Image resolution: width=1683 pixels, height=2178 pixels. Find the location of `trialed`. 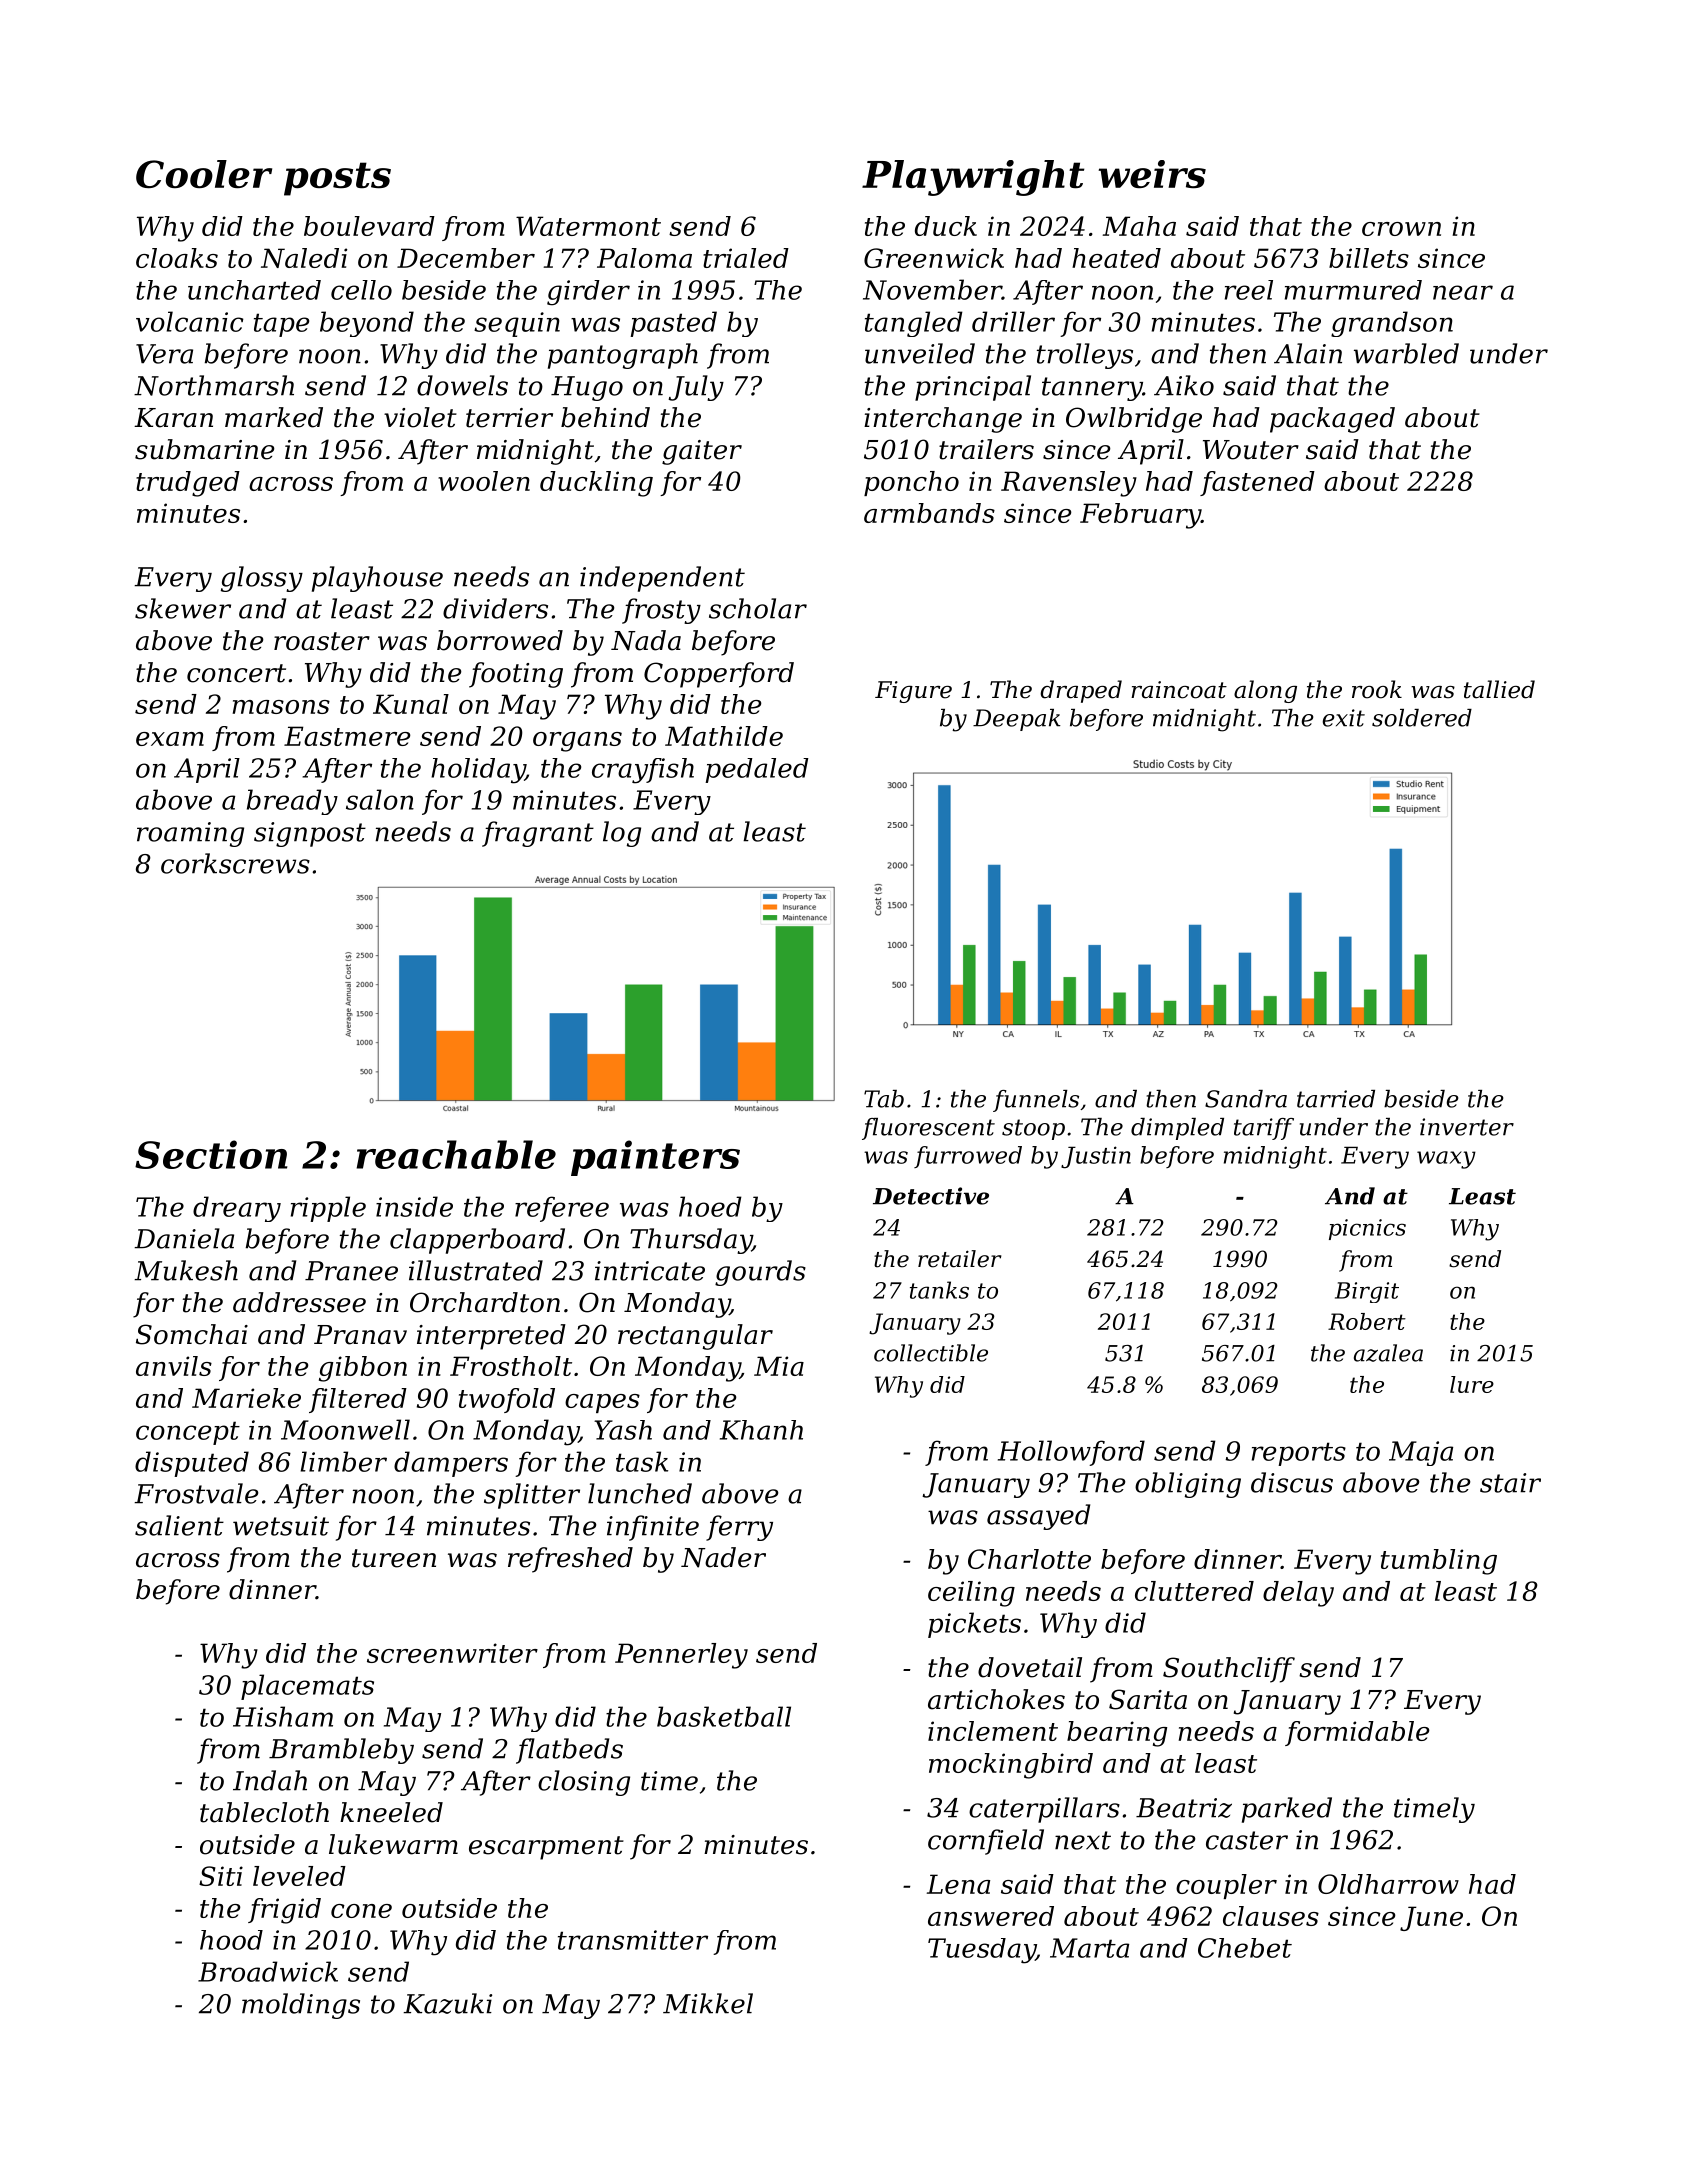

trialed is located at coordinates (746, 258).
